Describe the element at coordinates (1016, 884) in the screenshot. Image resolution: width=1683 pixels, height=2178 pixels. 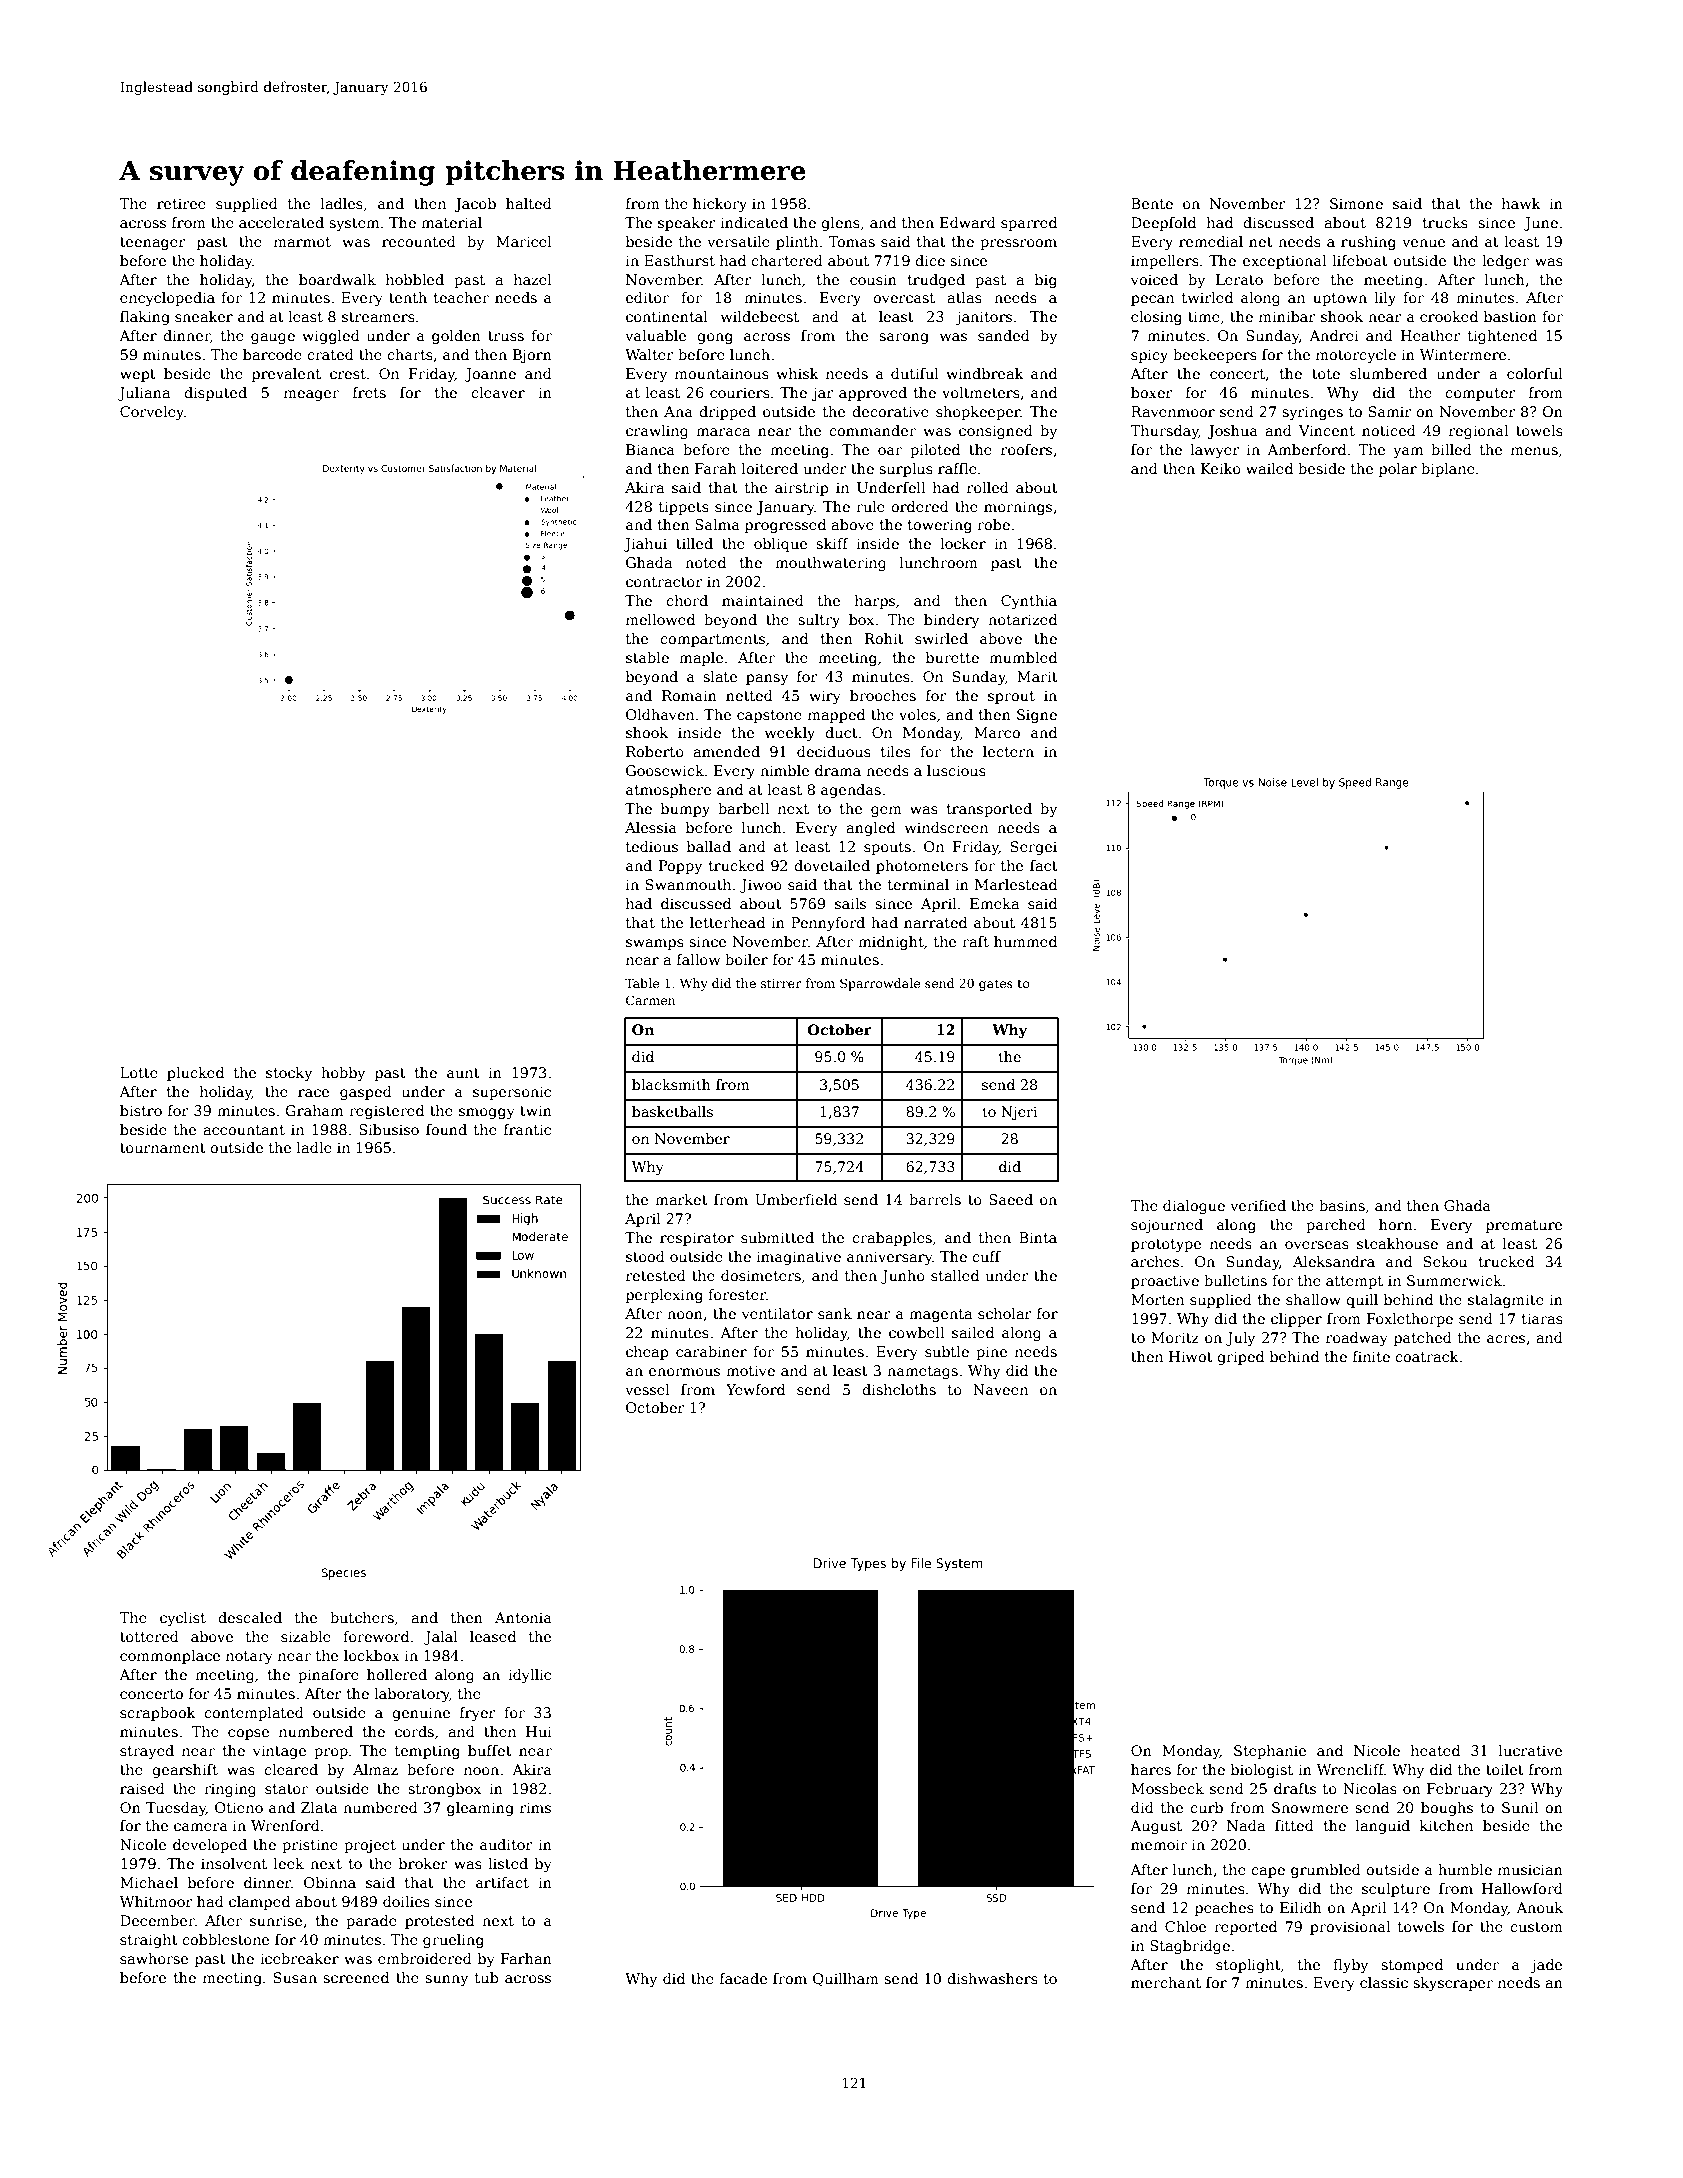
I see `Marlestead` at that location.
